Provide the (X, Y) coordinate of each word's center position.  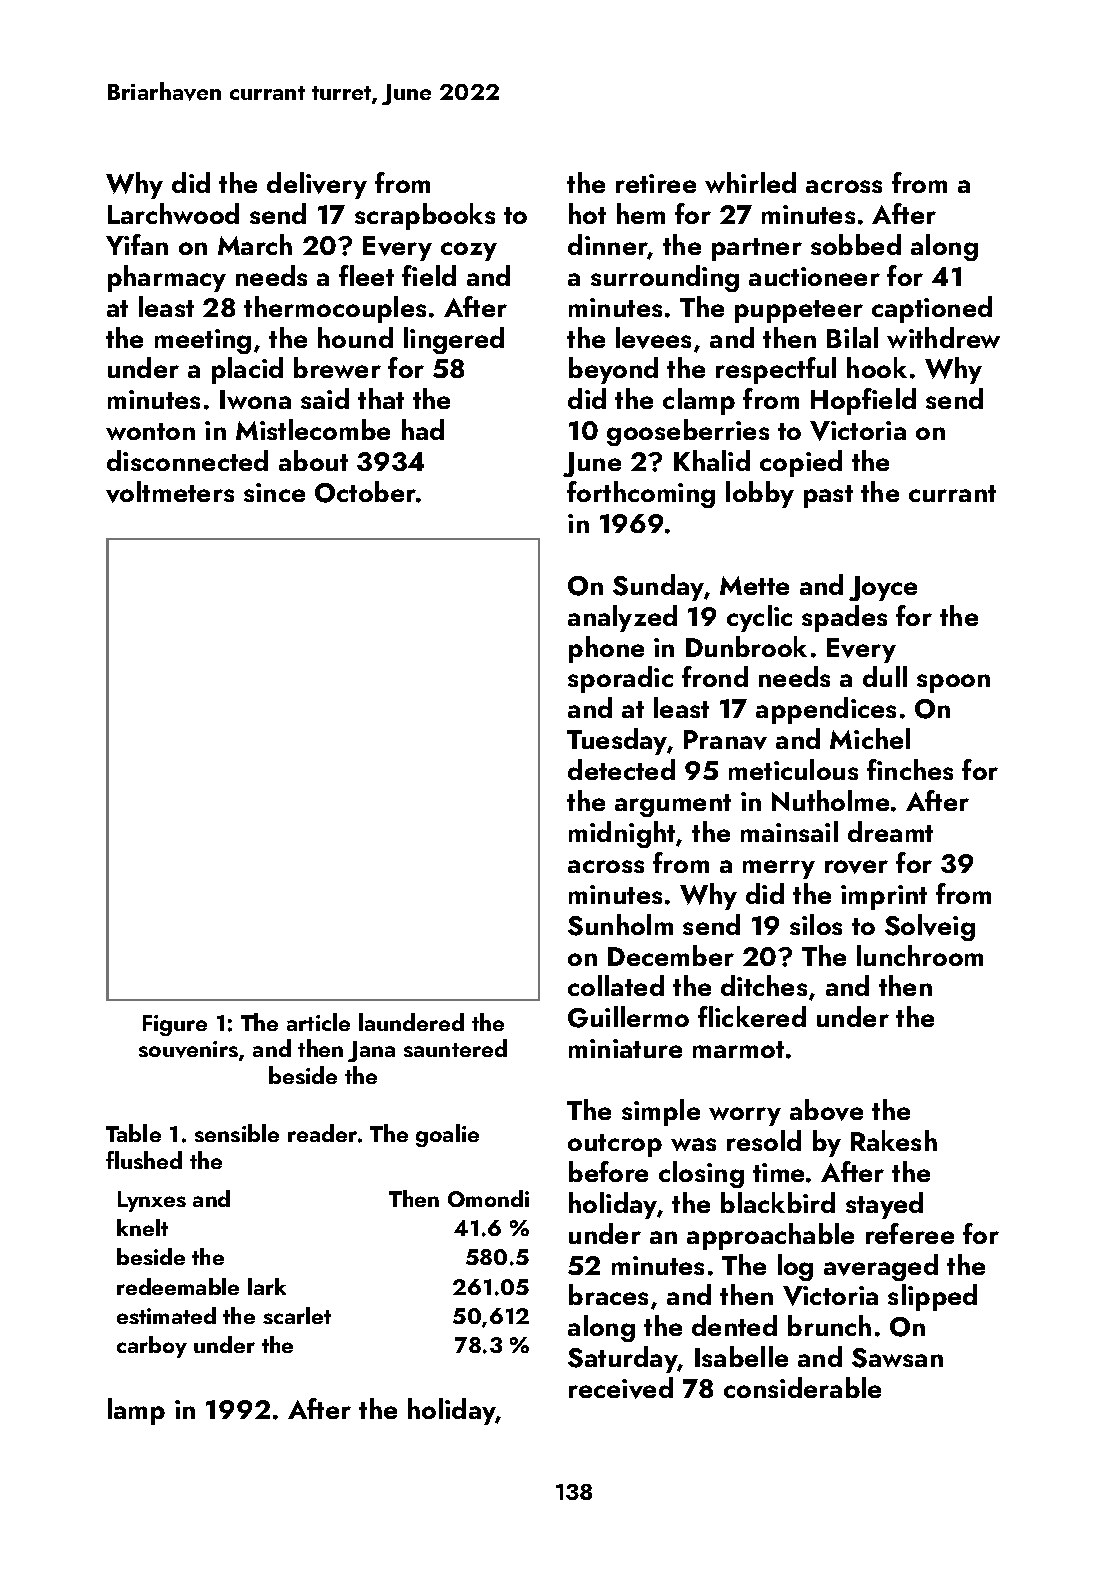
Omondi (488, 1198)
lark (267, 1286)
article (318, 1022)
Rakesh (894, 1140)
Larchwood (173, 213)
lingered (454, 340)
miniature (625, 1048)
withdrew (943, 337)
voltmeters (170, 492)
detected (621, 769)
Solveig (930, 927)
